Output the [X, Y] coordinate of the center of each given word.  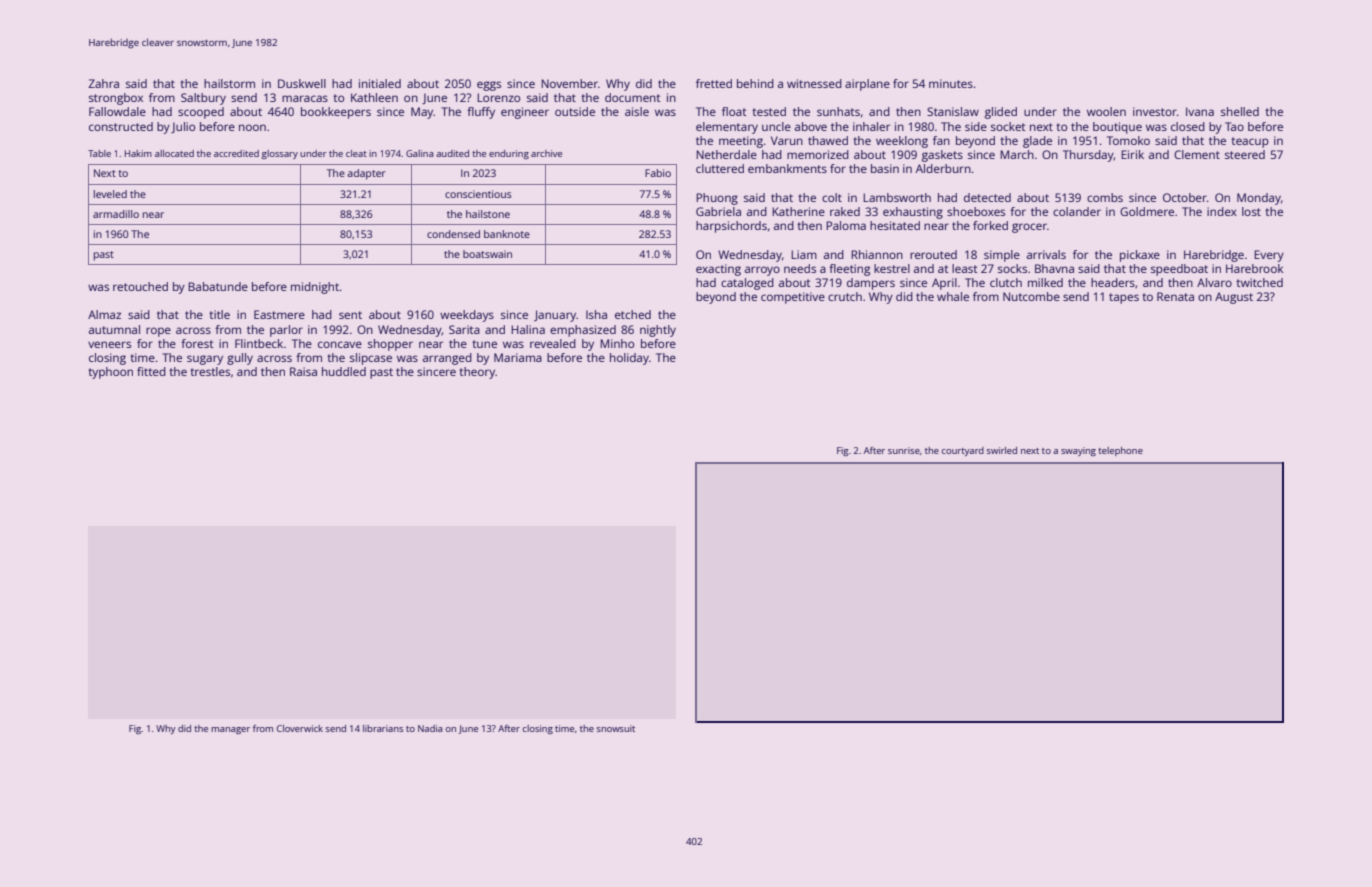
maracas [305, 98]
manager [230, 730]
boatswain [487, 254]
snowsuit [616, 728]
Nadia [430, 728]
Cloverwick [300, 728]
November [569, 83]
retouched [140, 286]
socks [1012, 268]
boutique [1117, 128]
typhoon [110, 373]
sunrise [904, 450]
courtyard [963, 451]
